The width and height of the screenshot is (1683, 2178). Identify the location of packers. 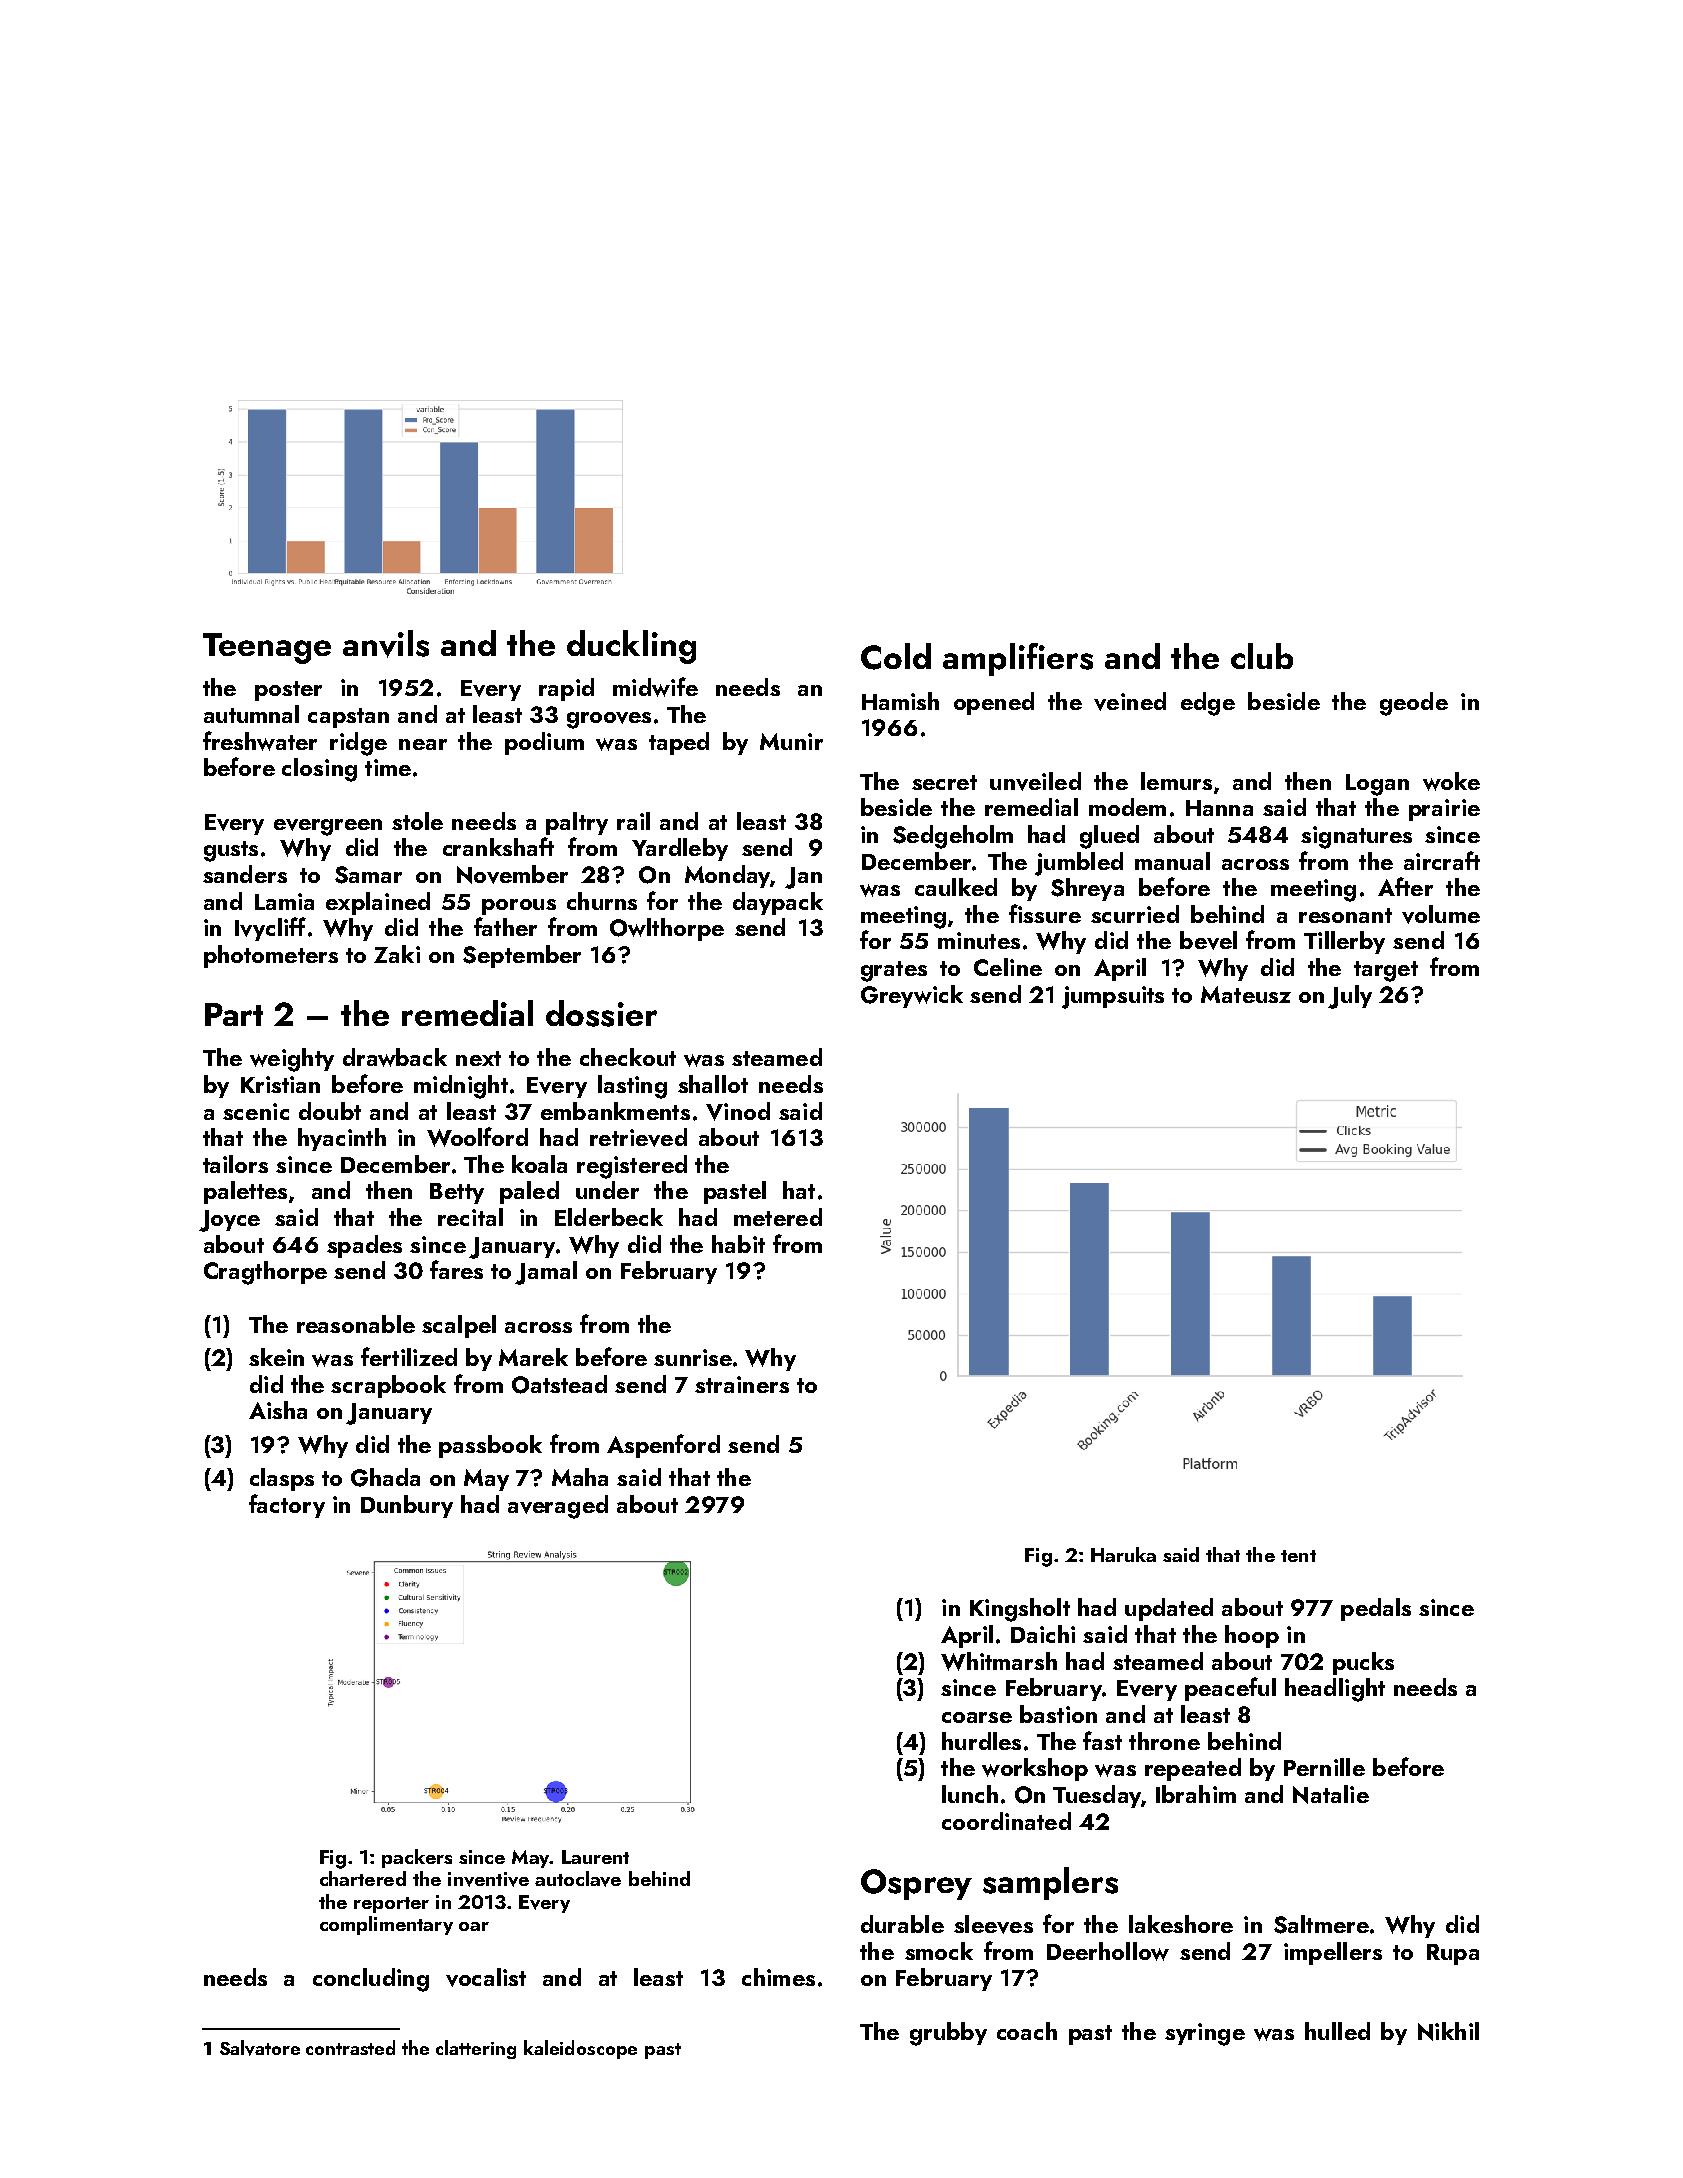
(417, 1858).
